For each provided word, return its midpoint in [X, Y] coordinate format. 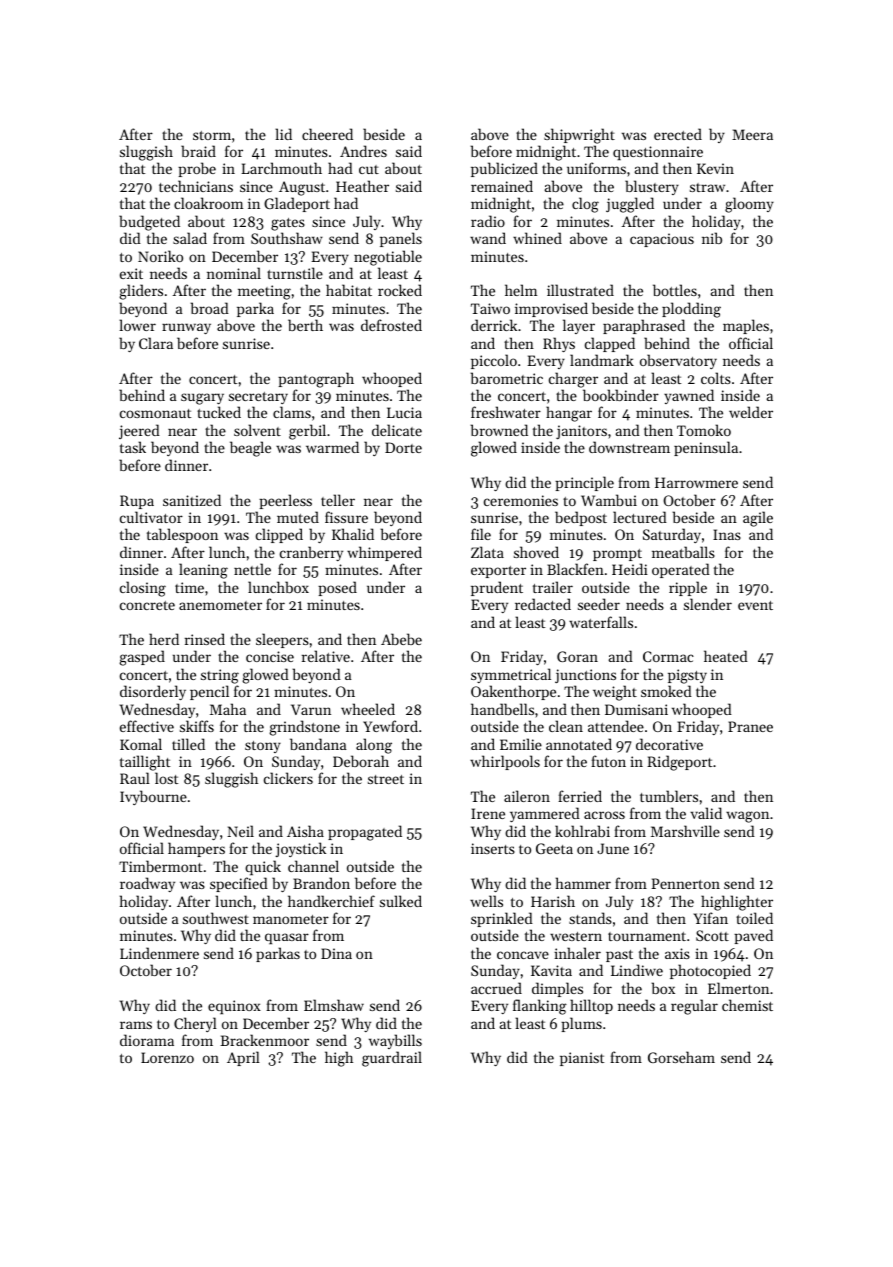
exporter [498, 572]
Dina [336, 953]
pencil [209, 692]
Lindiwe [637, 970]
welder [751, 412]
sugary [202, 399]
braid [198, 151]
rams [136, 1025]
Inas [727, 534]
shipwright [579, 136]
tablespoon [182, 535]
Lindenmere [159, 953]
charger [573, 380]
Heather [362, 186]
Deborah [361, 761]
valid [706, 813]
